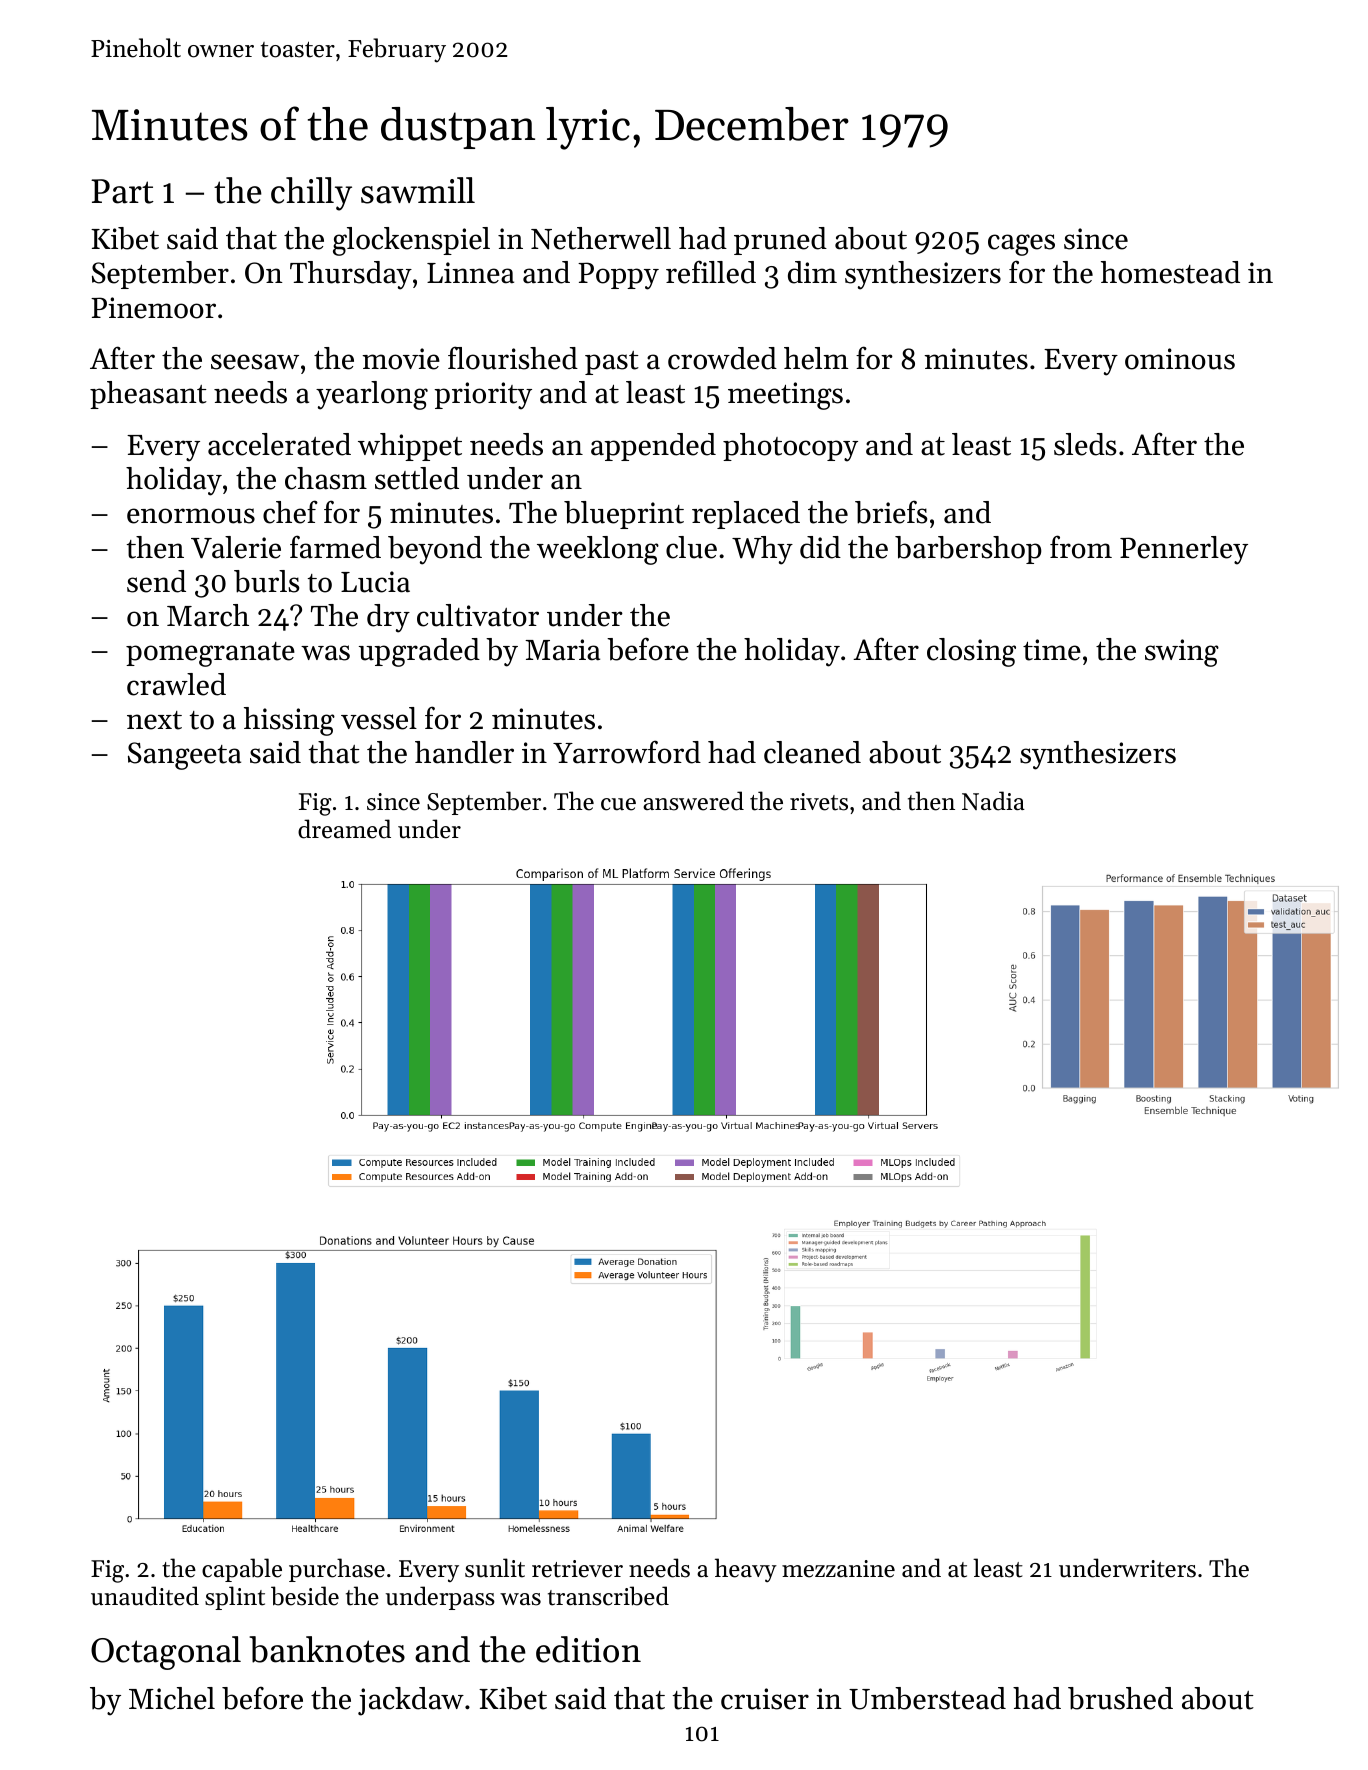  What do you see at coordinates (993, 801) in the screenshot?
I see `Nadia` at bounding box center [993, 801].
